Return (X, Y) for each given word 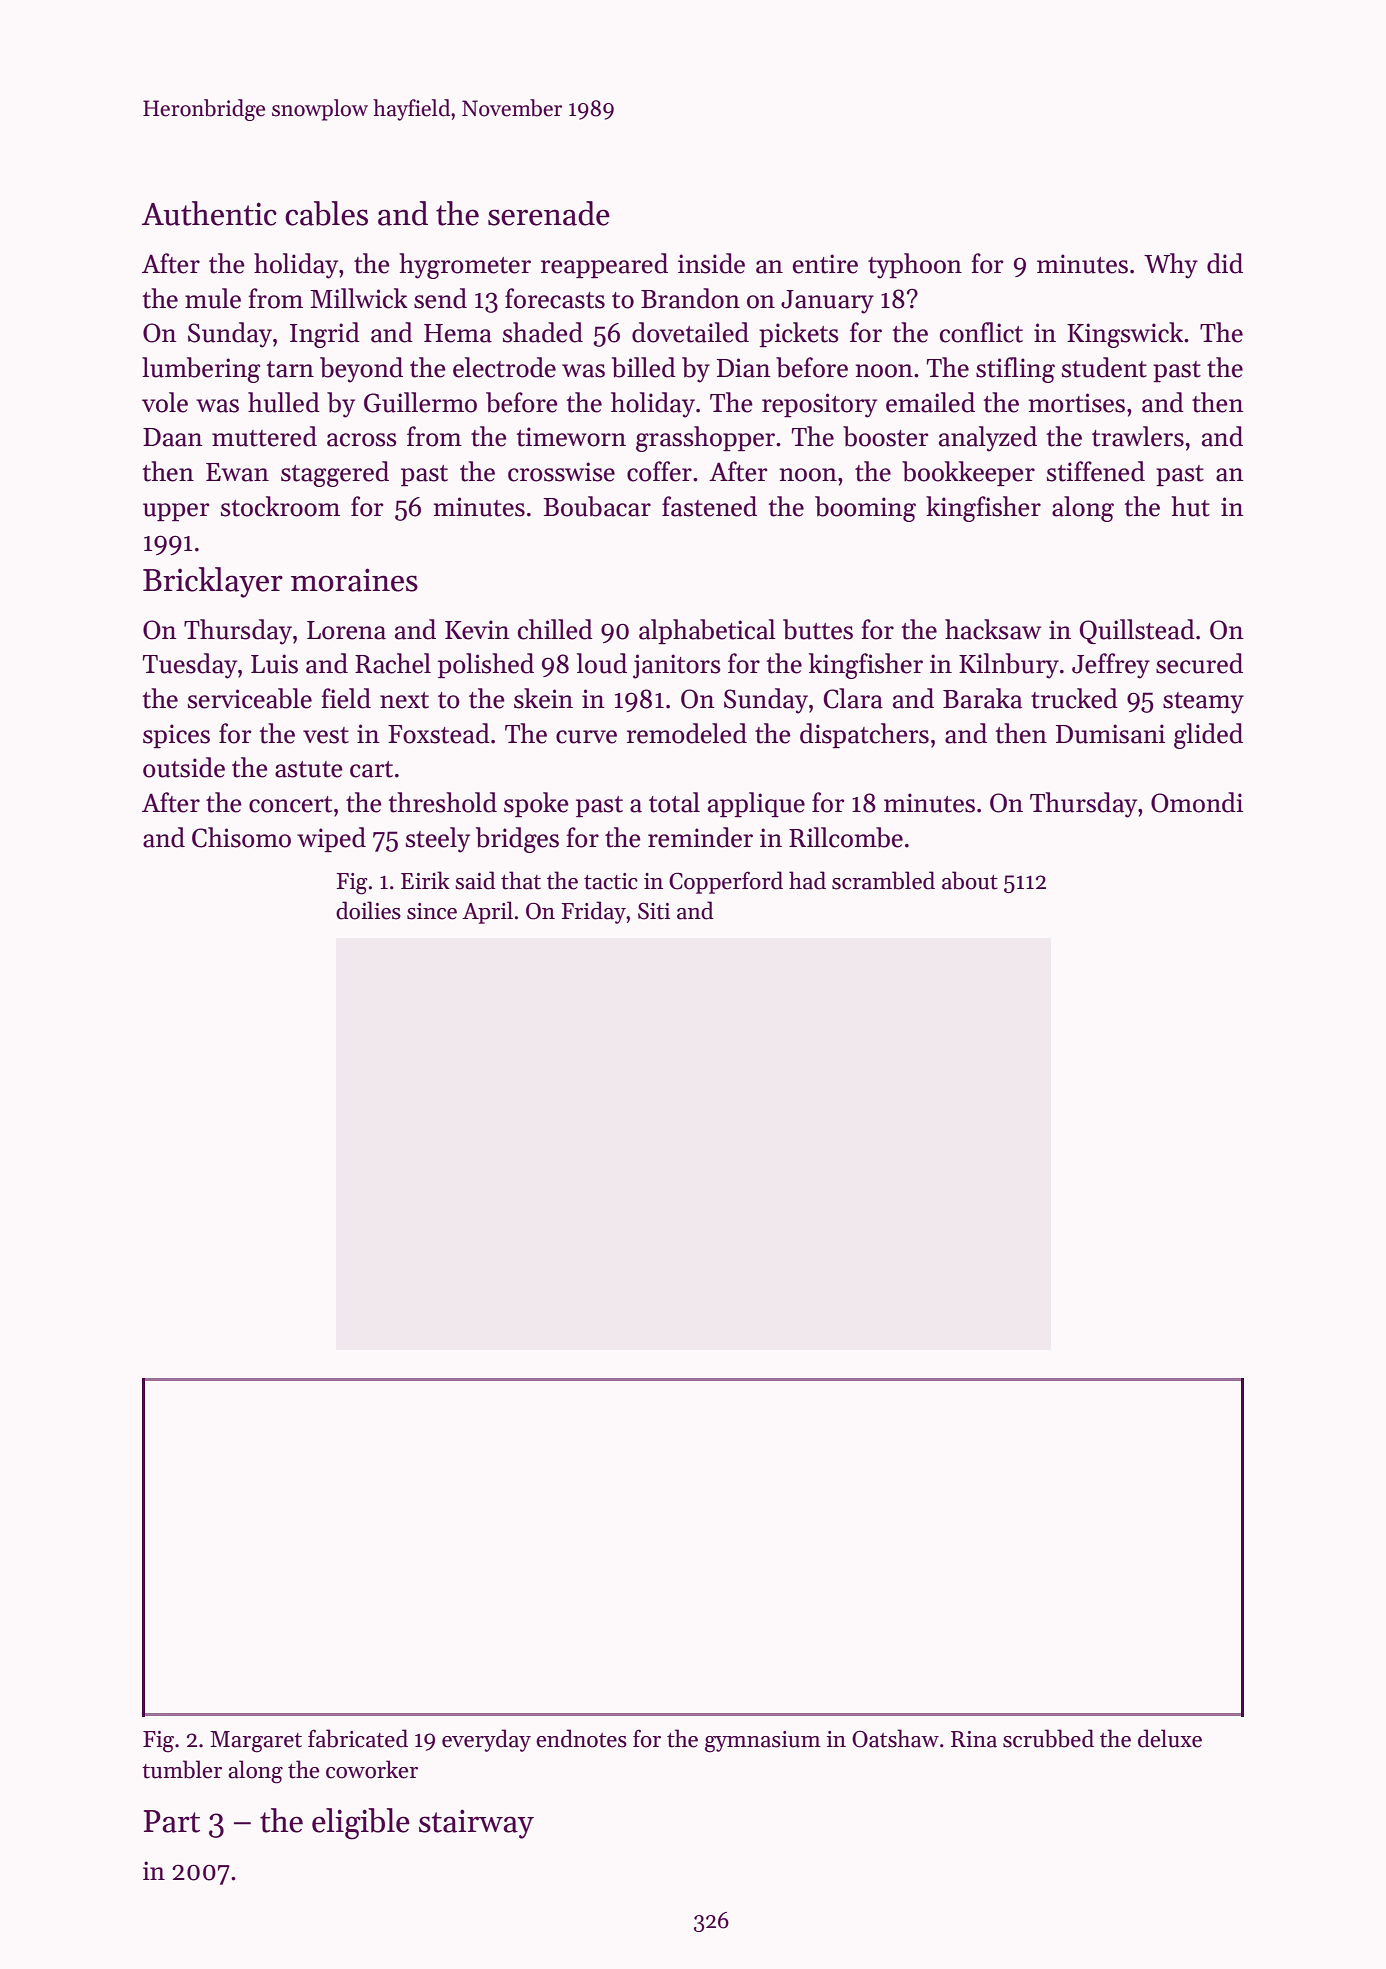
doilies (368, 910)
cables (326, 213)
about (970, 880)
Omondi (1197, 802)
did (1225, 263)
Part (172, 1821)
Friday (593, 912)
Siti (654, 911)
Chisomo (241, 837)
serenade (549, 213)
